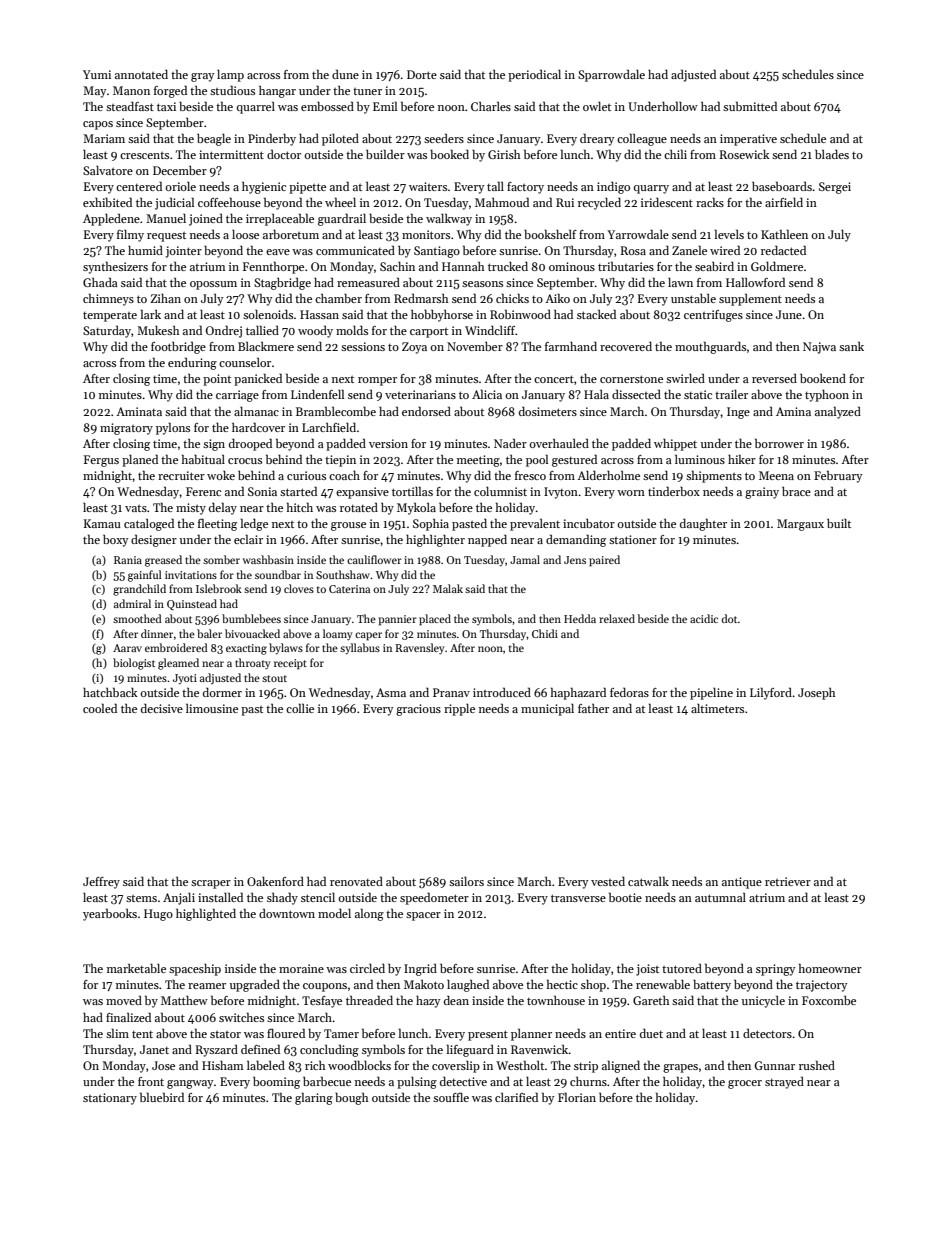 The height and width of the screenshot is (1233, 952). Describe the element at coordinates (750, 106) in the screenshot. I see `submitted` at that location.
